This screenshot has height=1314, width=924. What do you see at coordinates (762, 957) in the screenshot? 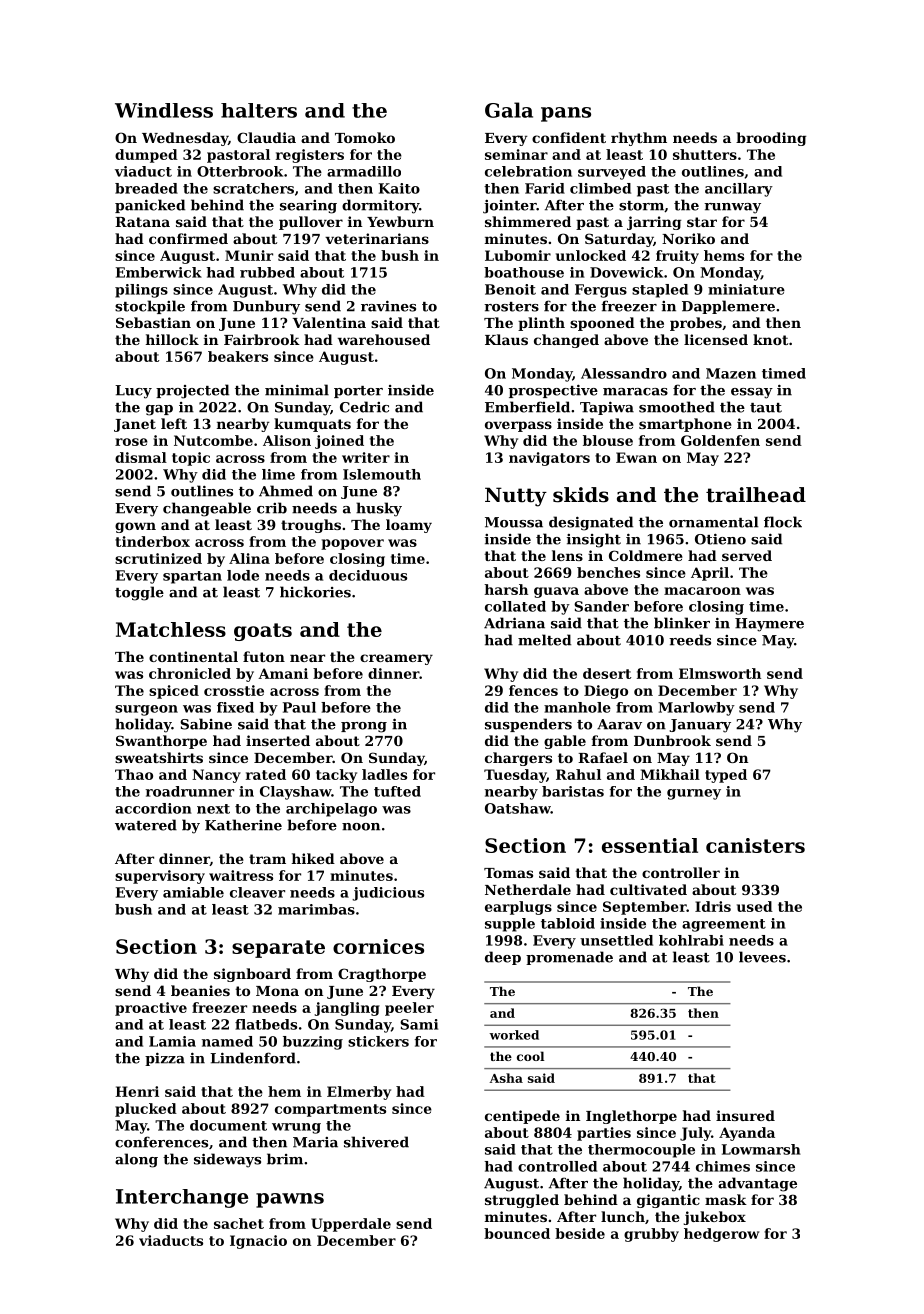
I see `levees` at bounding box center [762, 957].
